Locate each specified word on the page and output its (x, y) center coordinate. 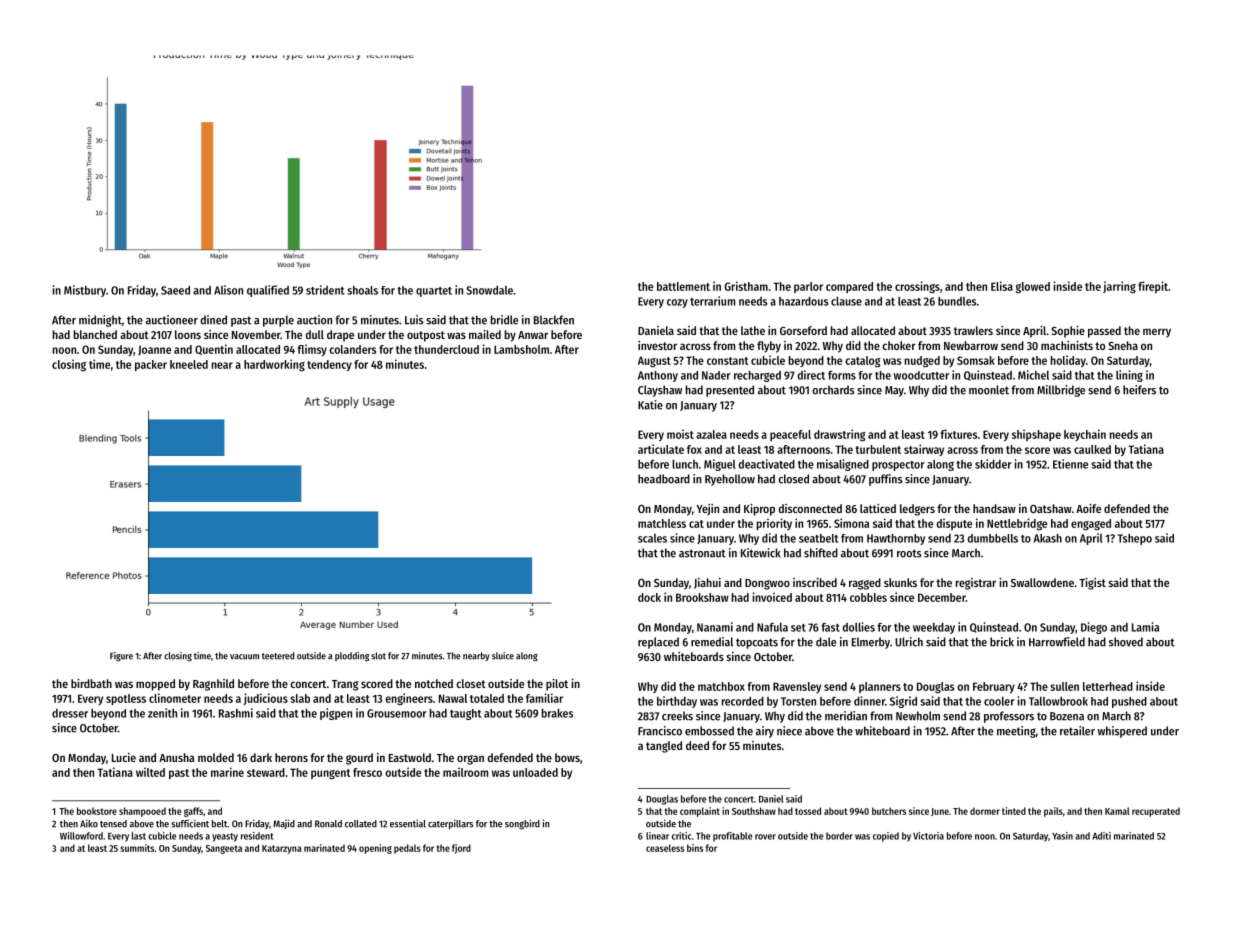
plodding (352, 656)
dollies (859, 627)
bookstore (97, 811)
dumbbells (993, 538)
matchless (662, 523)
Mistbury (85, 291)
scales (652, 538)
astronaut (702, 553)
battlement (683, 286)
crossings (917, 287)
